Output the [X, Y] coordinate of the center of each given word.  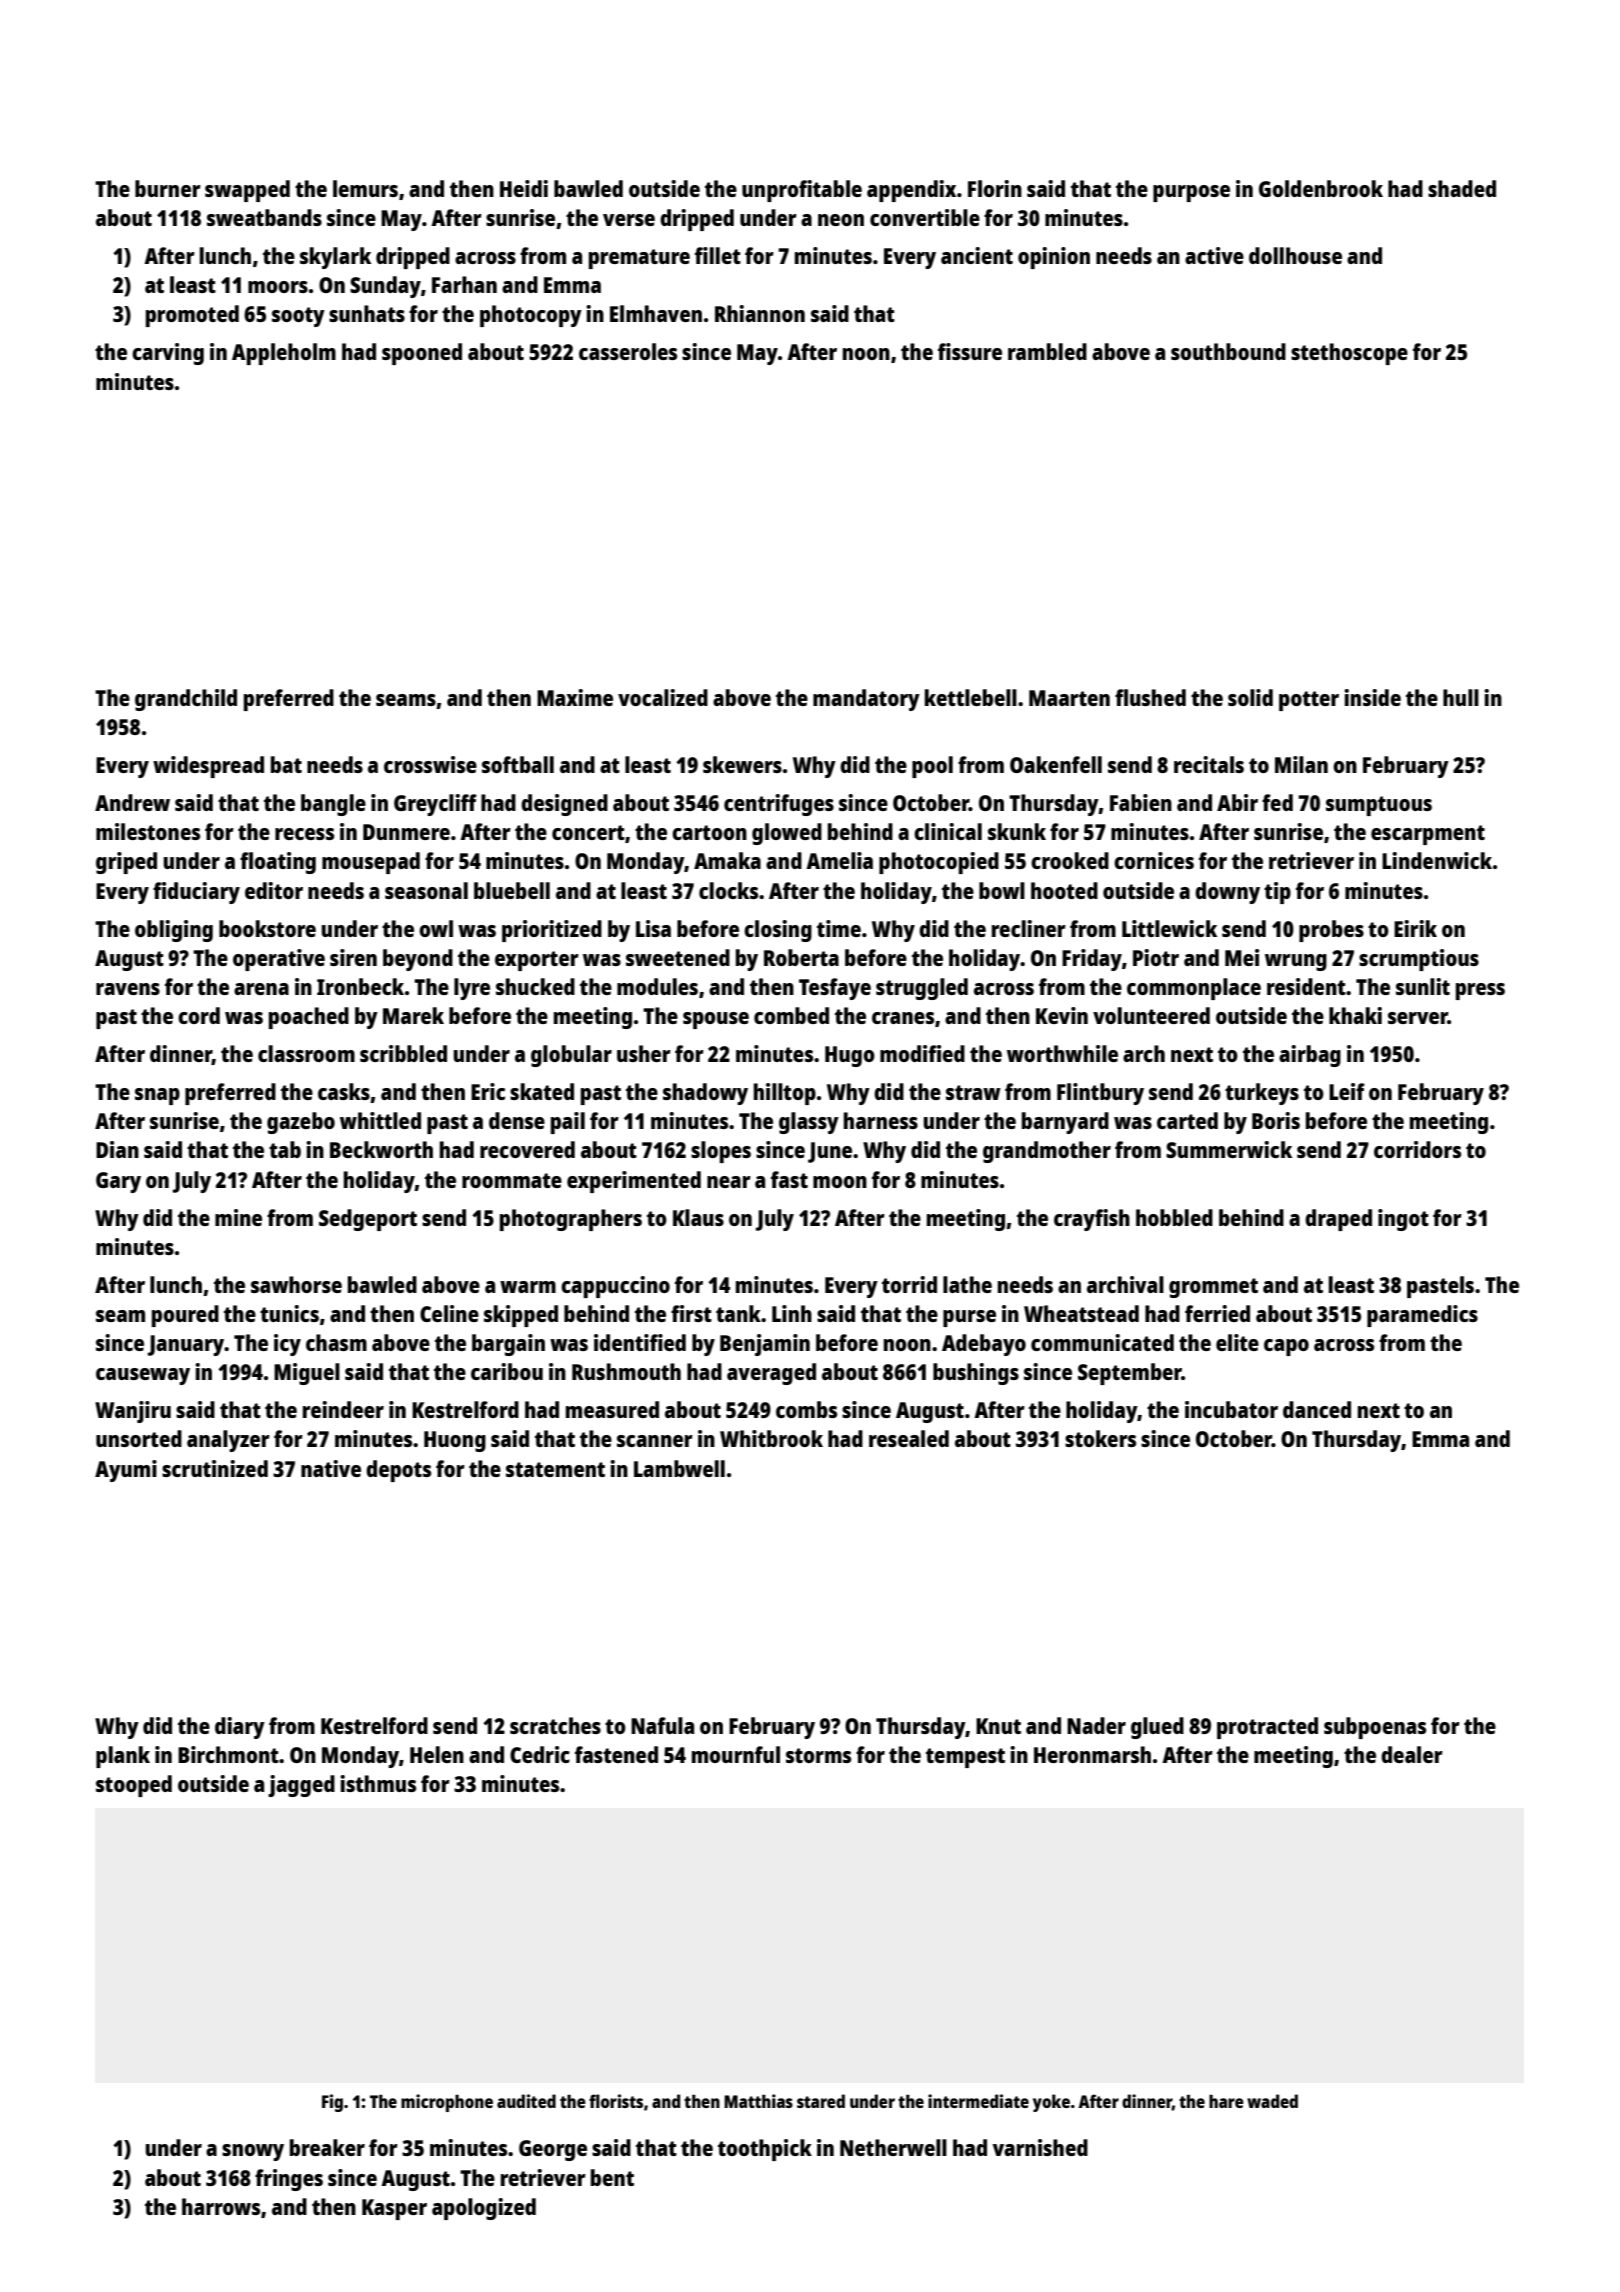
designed [564, 805]
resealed [909, 1438]
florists [616, 2101]
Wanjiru [133, 1412]
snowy [253, 2152]
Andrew [132, 802]
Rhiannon [760, 313]
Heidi [524, 188]
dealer [1412, 1754]
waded [1272, 2101]
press [1480, 991]
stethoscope [1349, 354]
